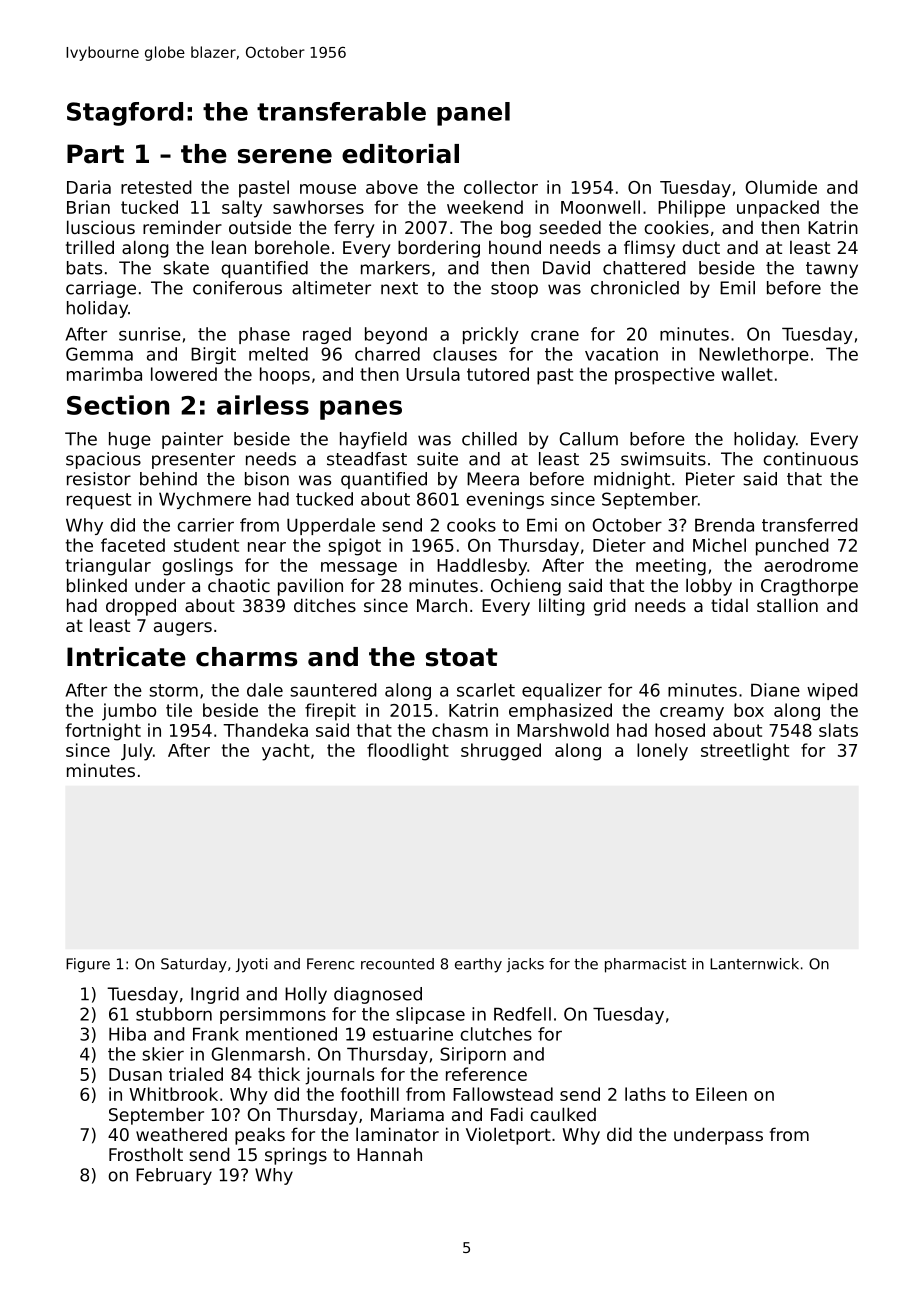 This page has width=924, height=1308. What do you see at coordinates (174, 1176) in the page?
I see `February` at bounding box center [174, 1176].
